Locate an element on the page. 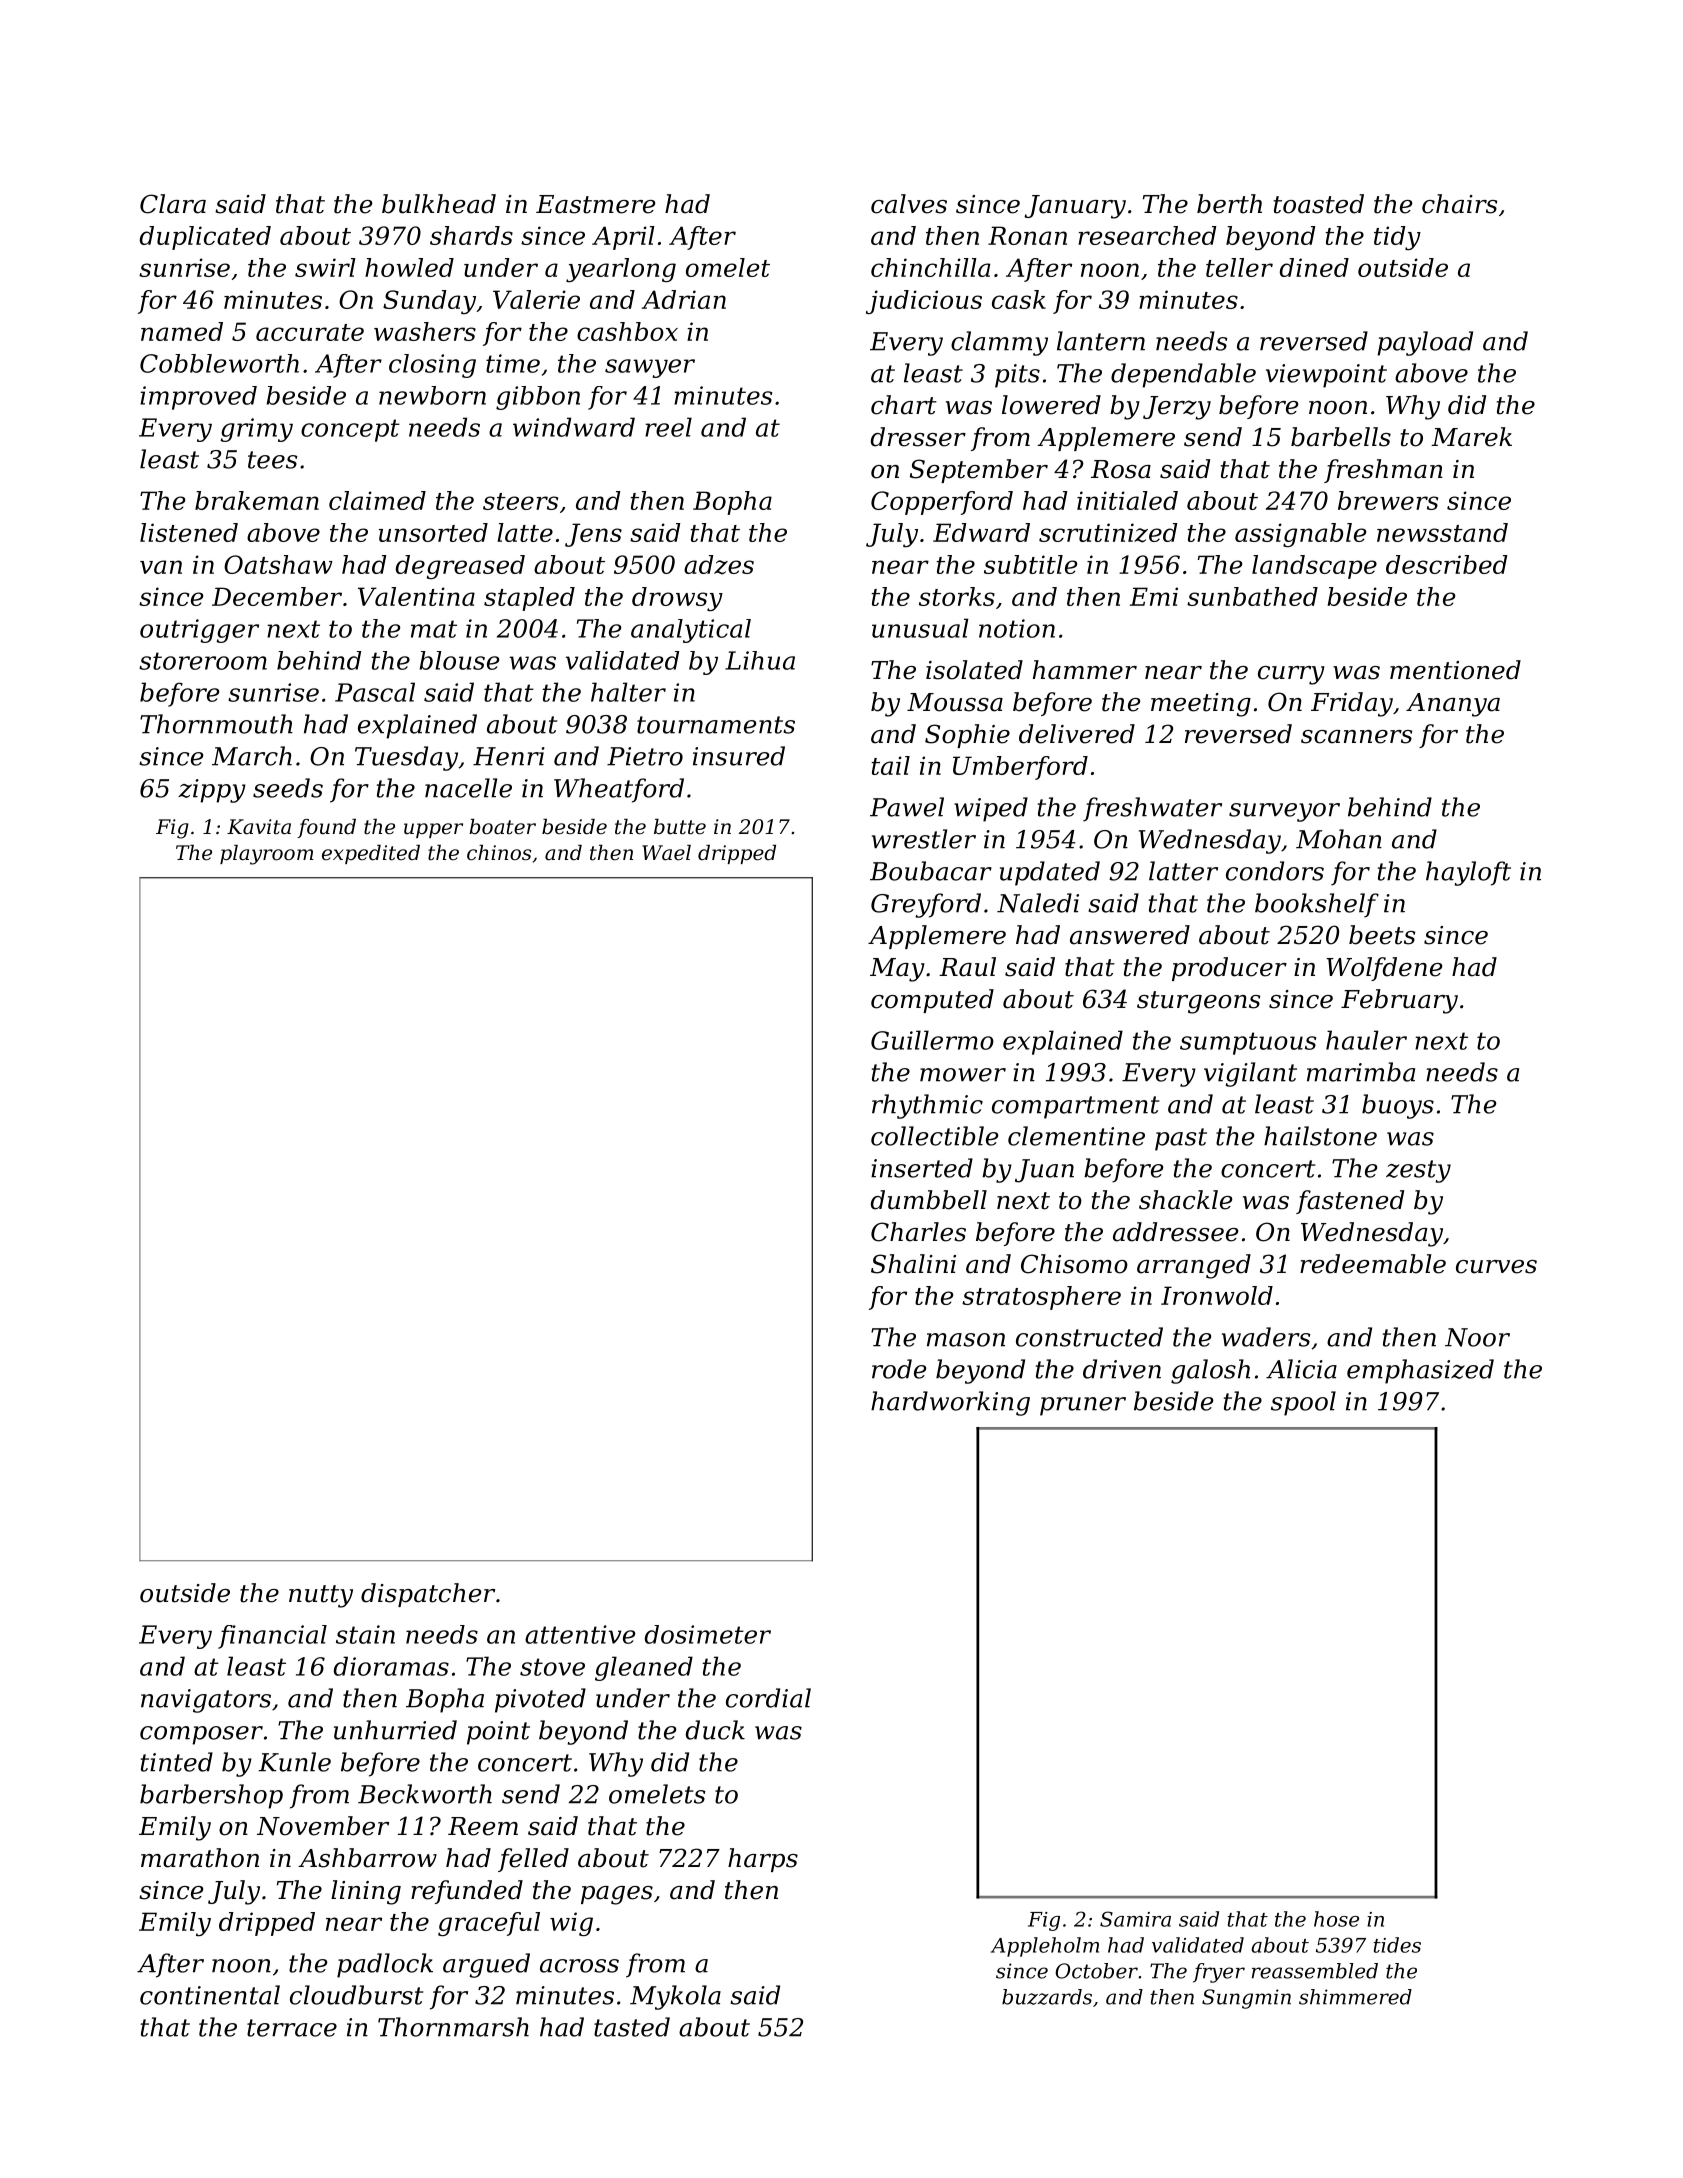  tasted is located at coordinates (632, 2027).
